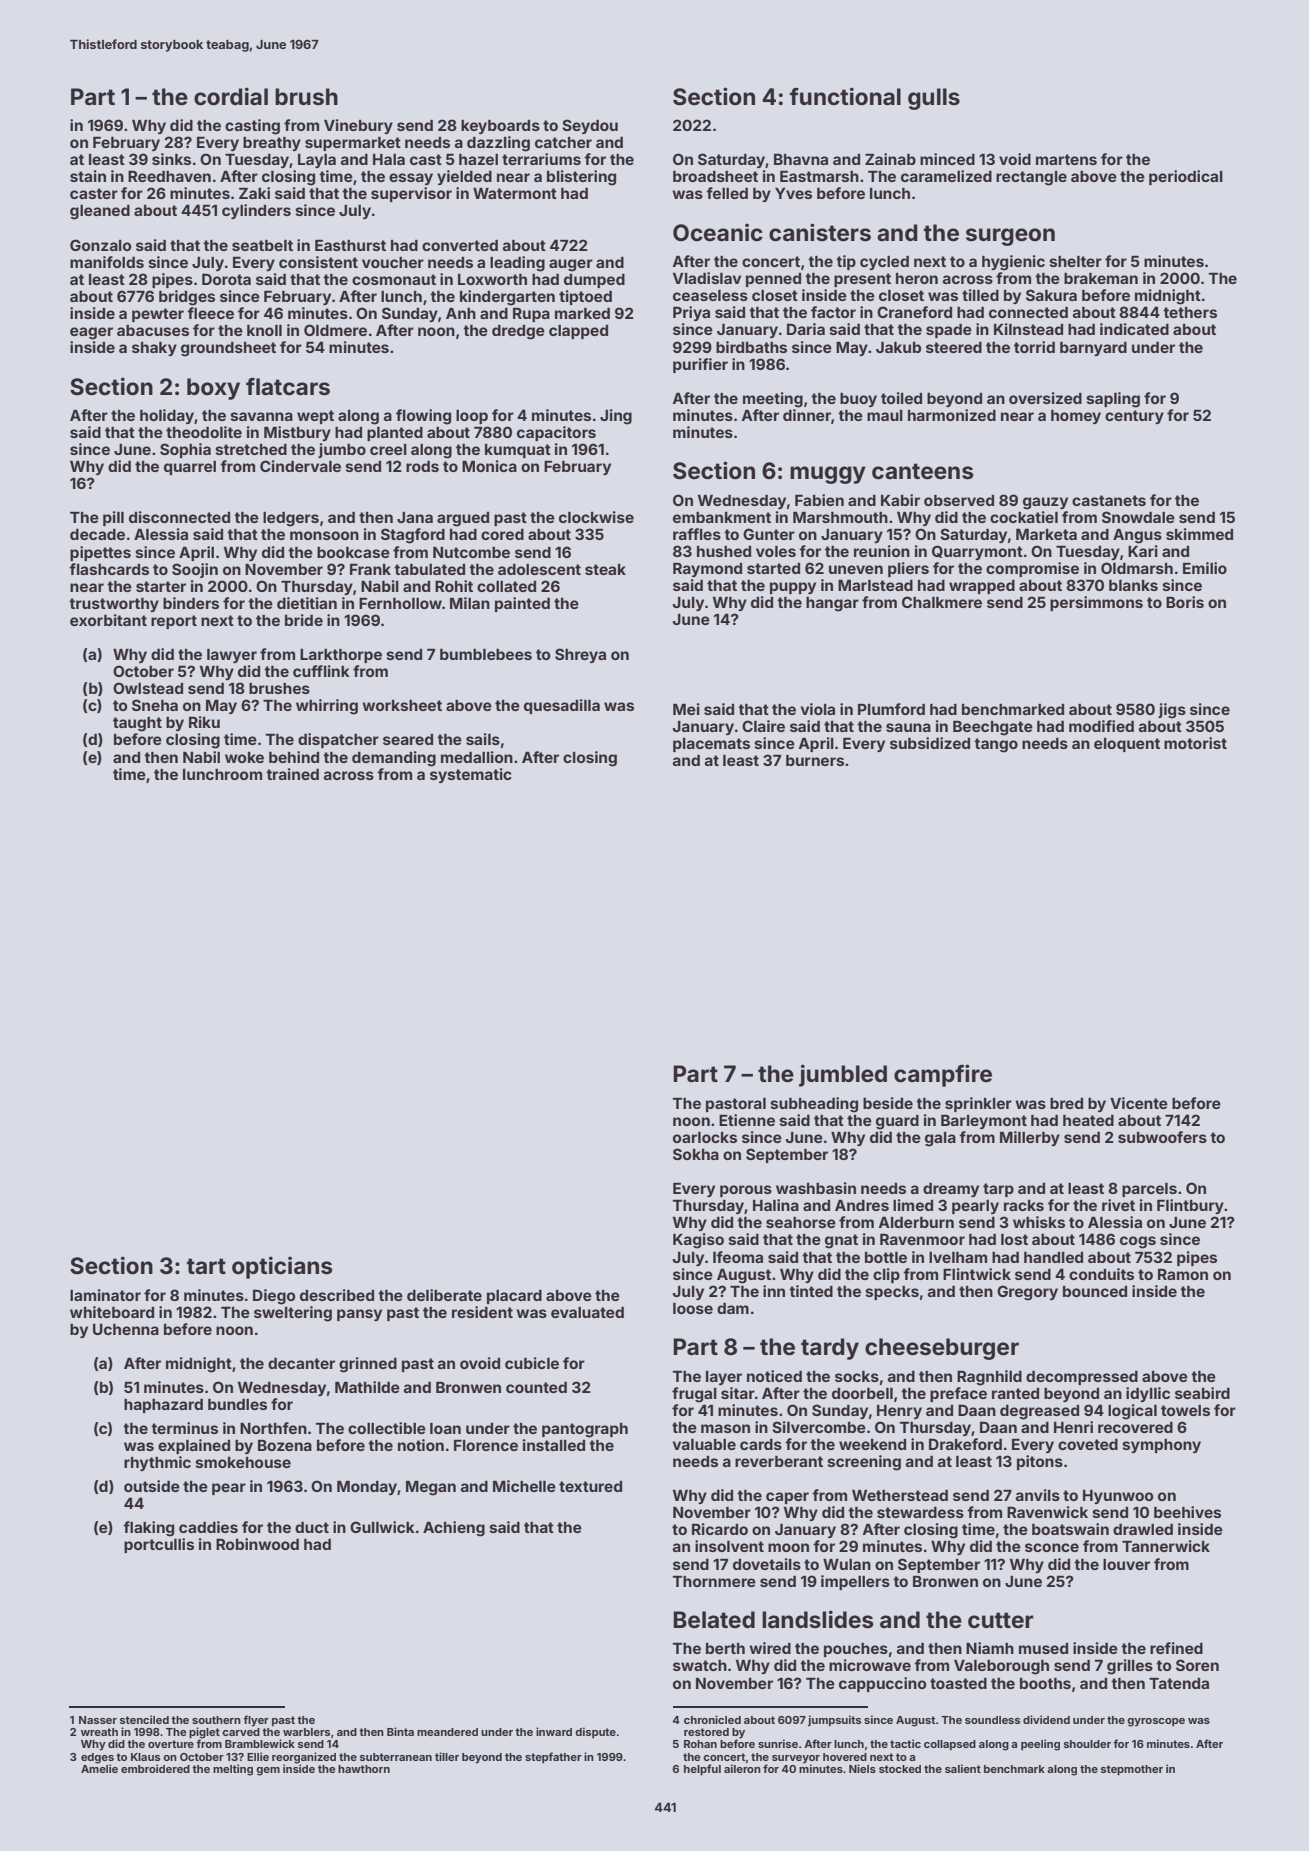 This page has height=1851, width=1309. I want to click on taught, so click(137, 724).
